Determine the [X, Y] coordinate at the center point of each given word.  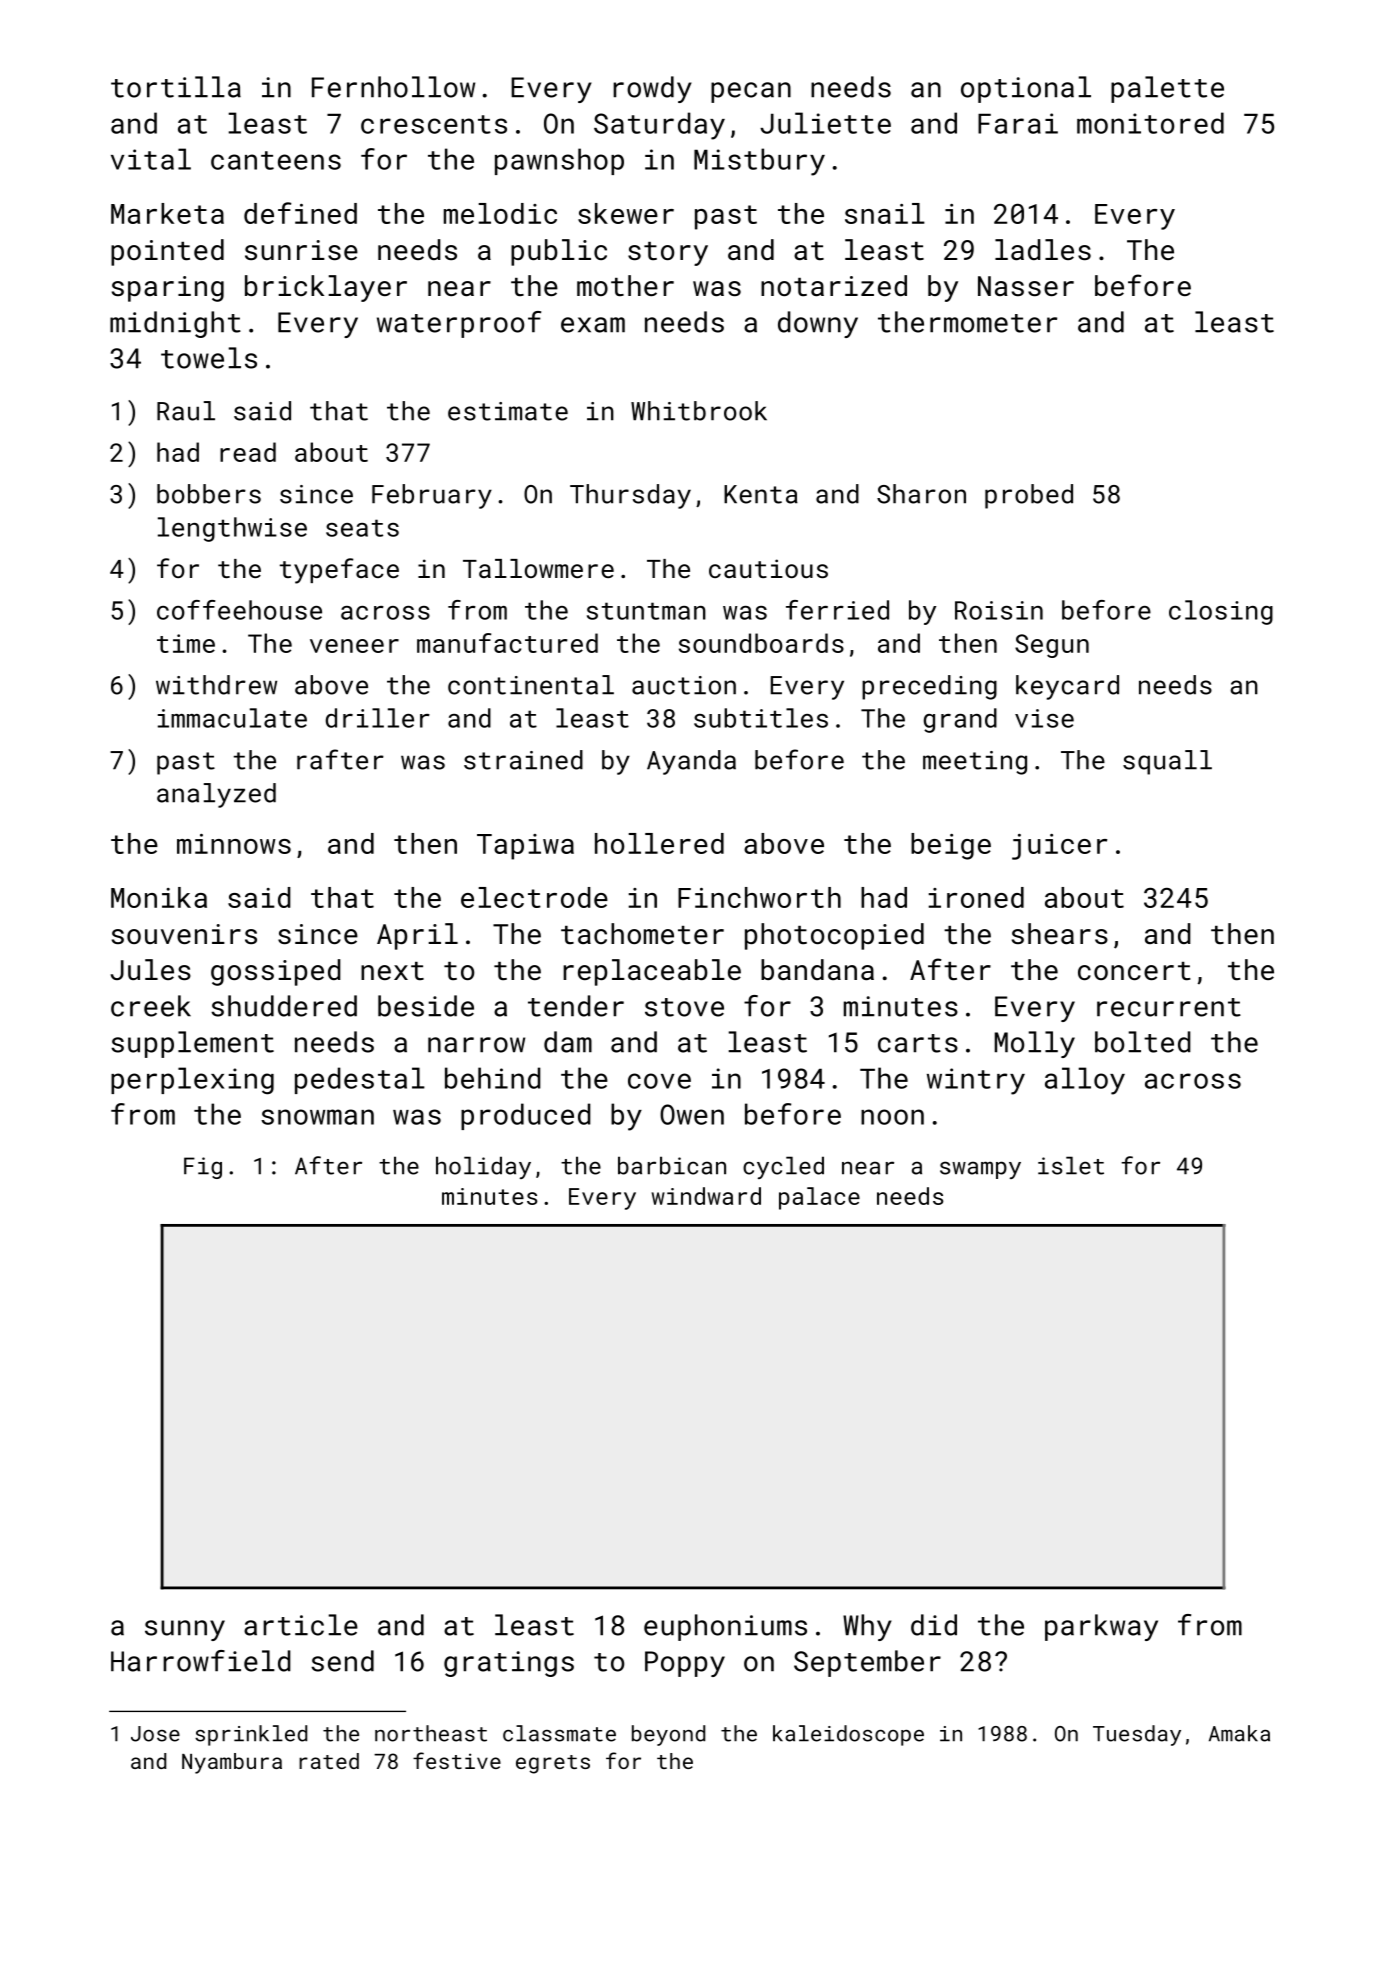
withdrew [216, 685]
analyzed [216, 795]
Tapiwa [525, 847]
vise [1044, 718]
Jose [155, 1734]
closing [1221, 612]
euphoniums [725, 1627]
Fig [203, 1168]
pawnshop [559, 161]
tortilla [176, 87]
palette [1167, 89]
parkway [1101, 1627]
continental [531, 685]
